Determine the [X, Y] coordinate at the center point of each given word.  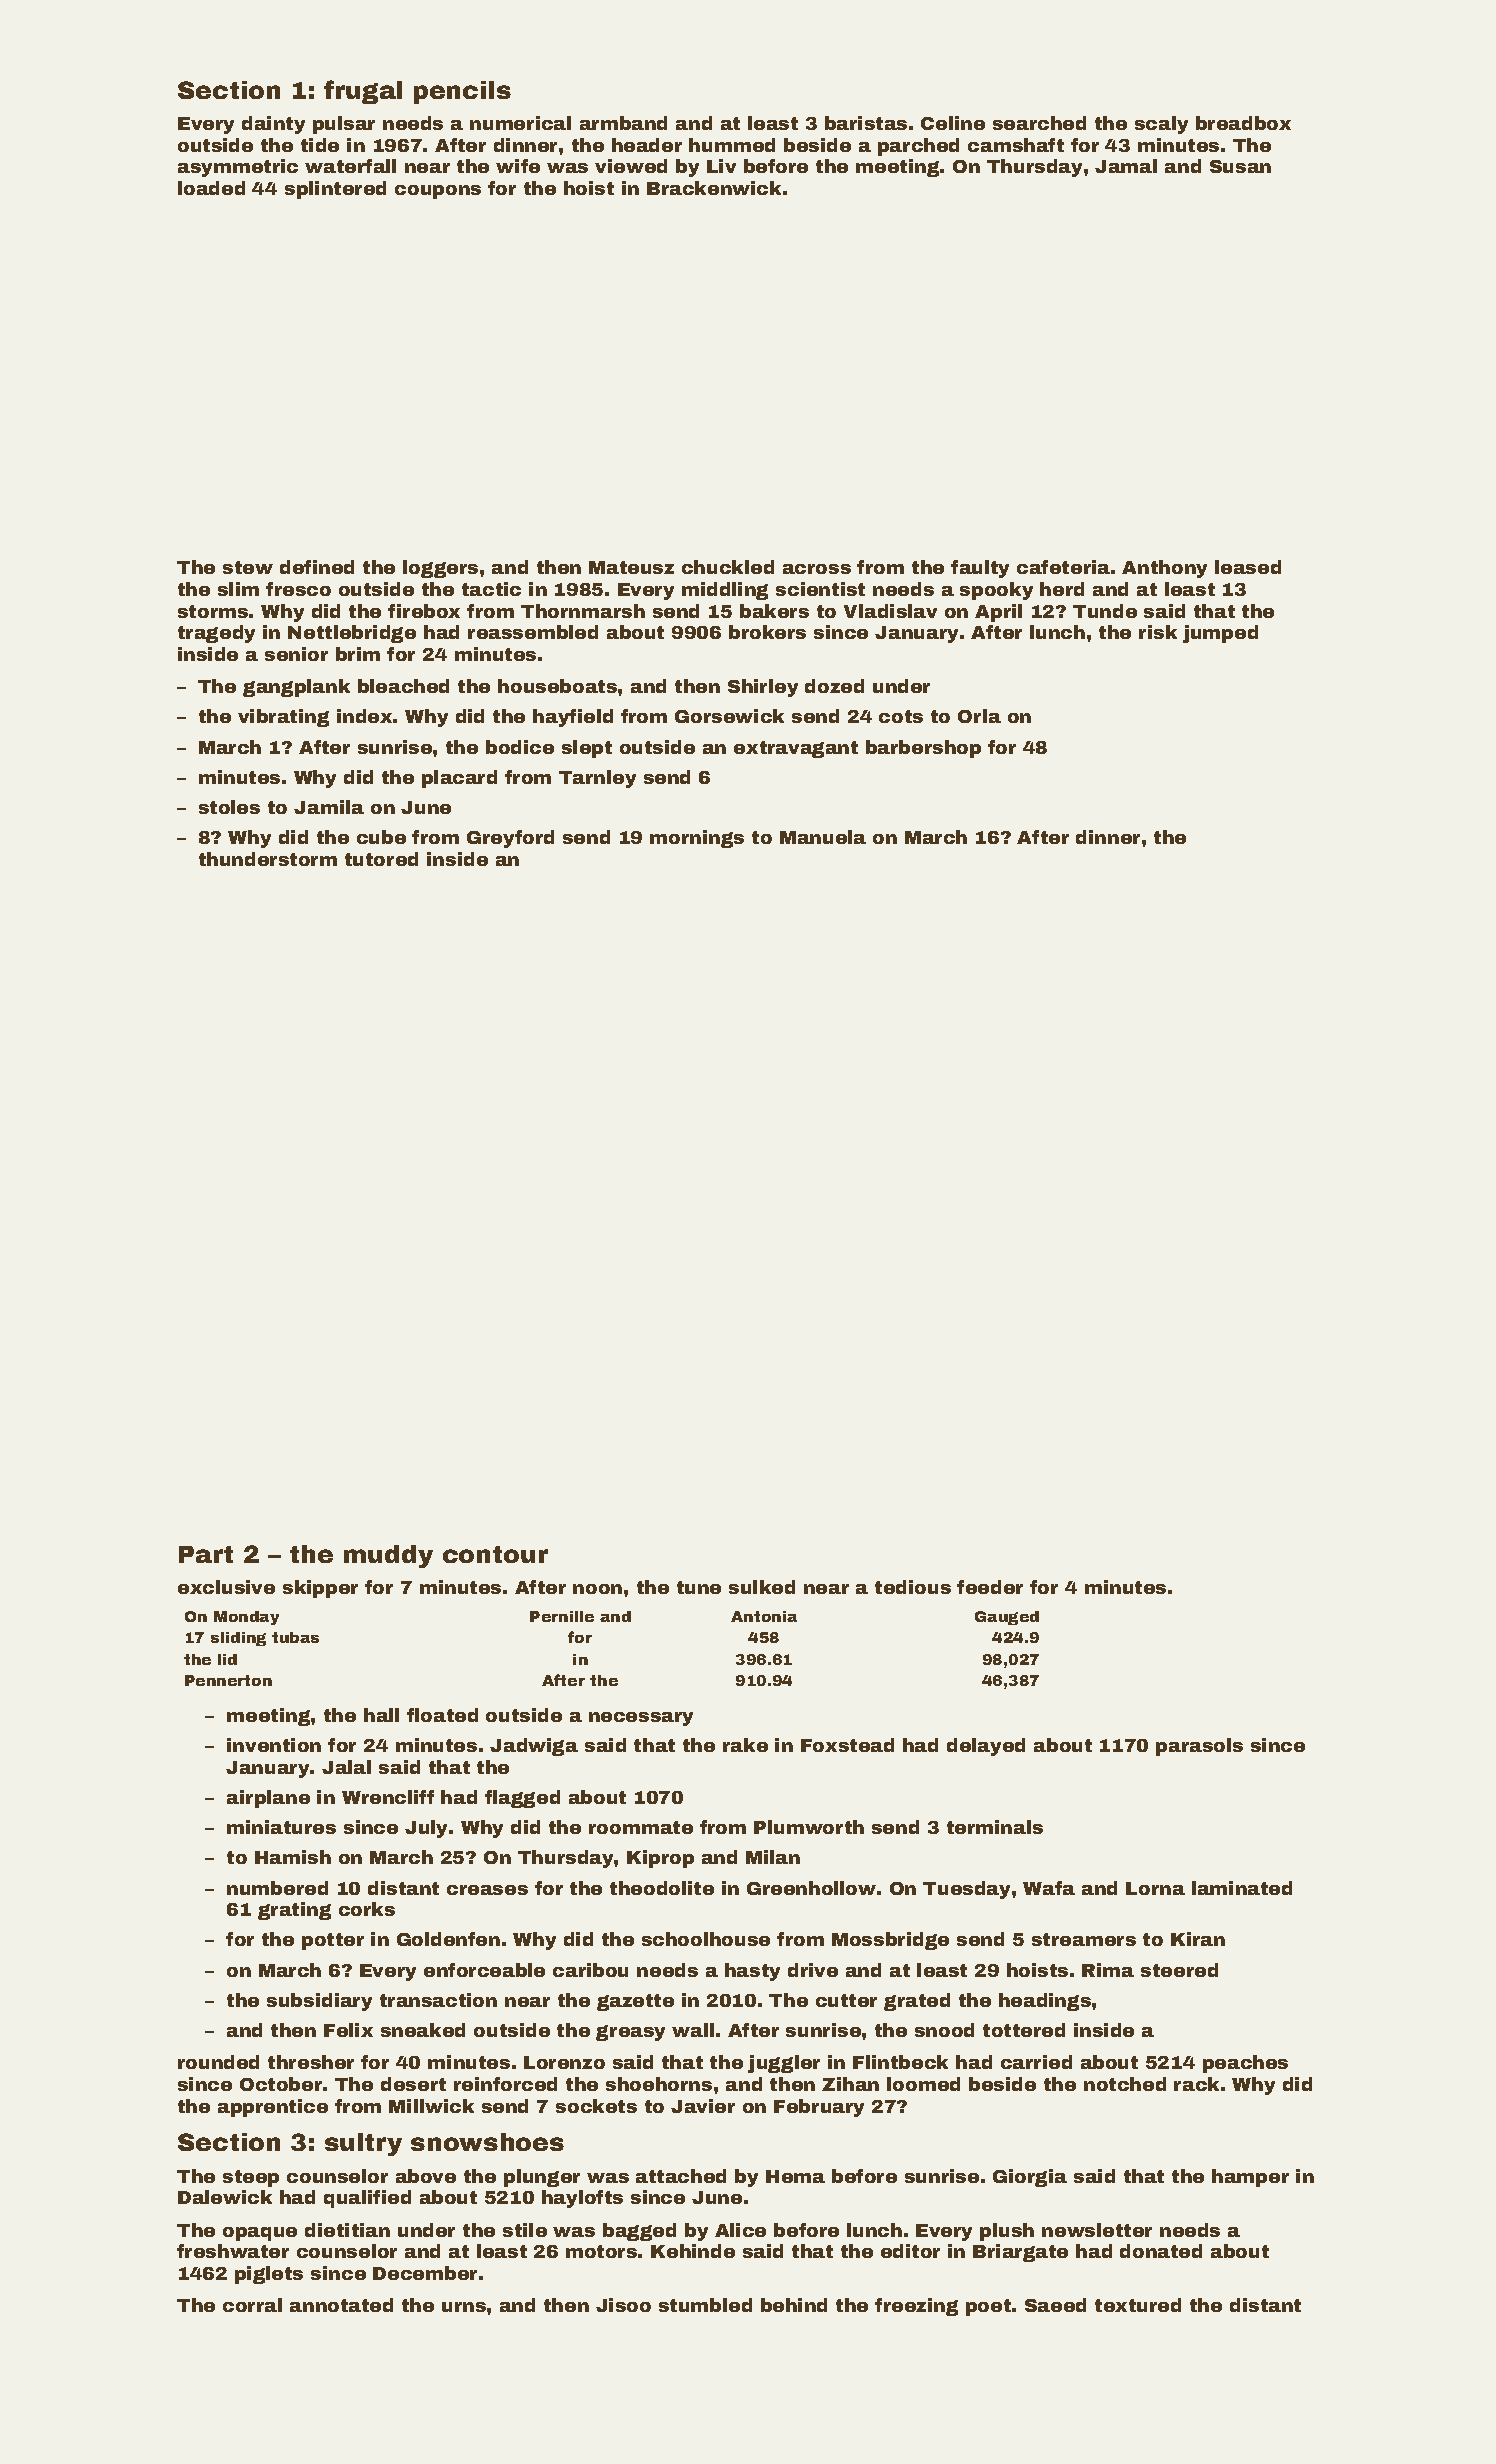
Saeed [1055, 2305]
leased [1248, 567]
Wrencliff [388, 1797]
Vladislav [890, 611]
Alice [740, 2230]
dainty [273, 125]
